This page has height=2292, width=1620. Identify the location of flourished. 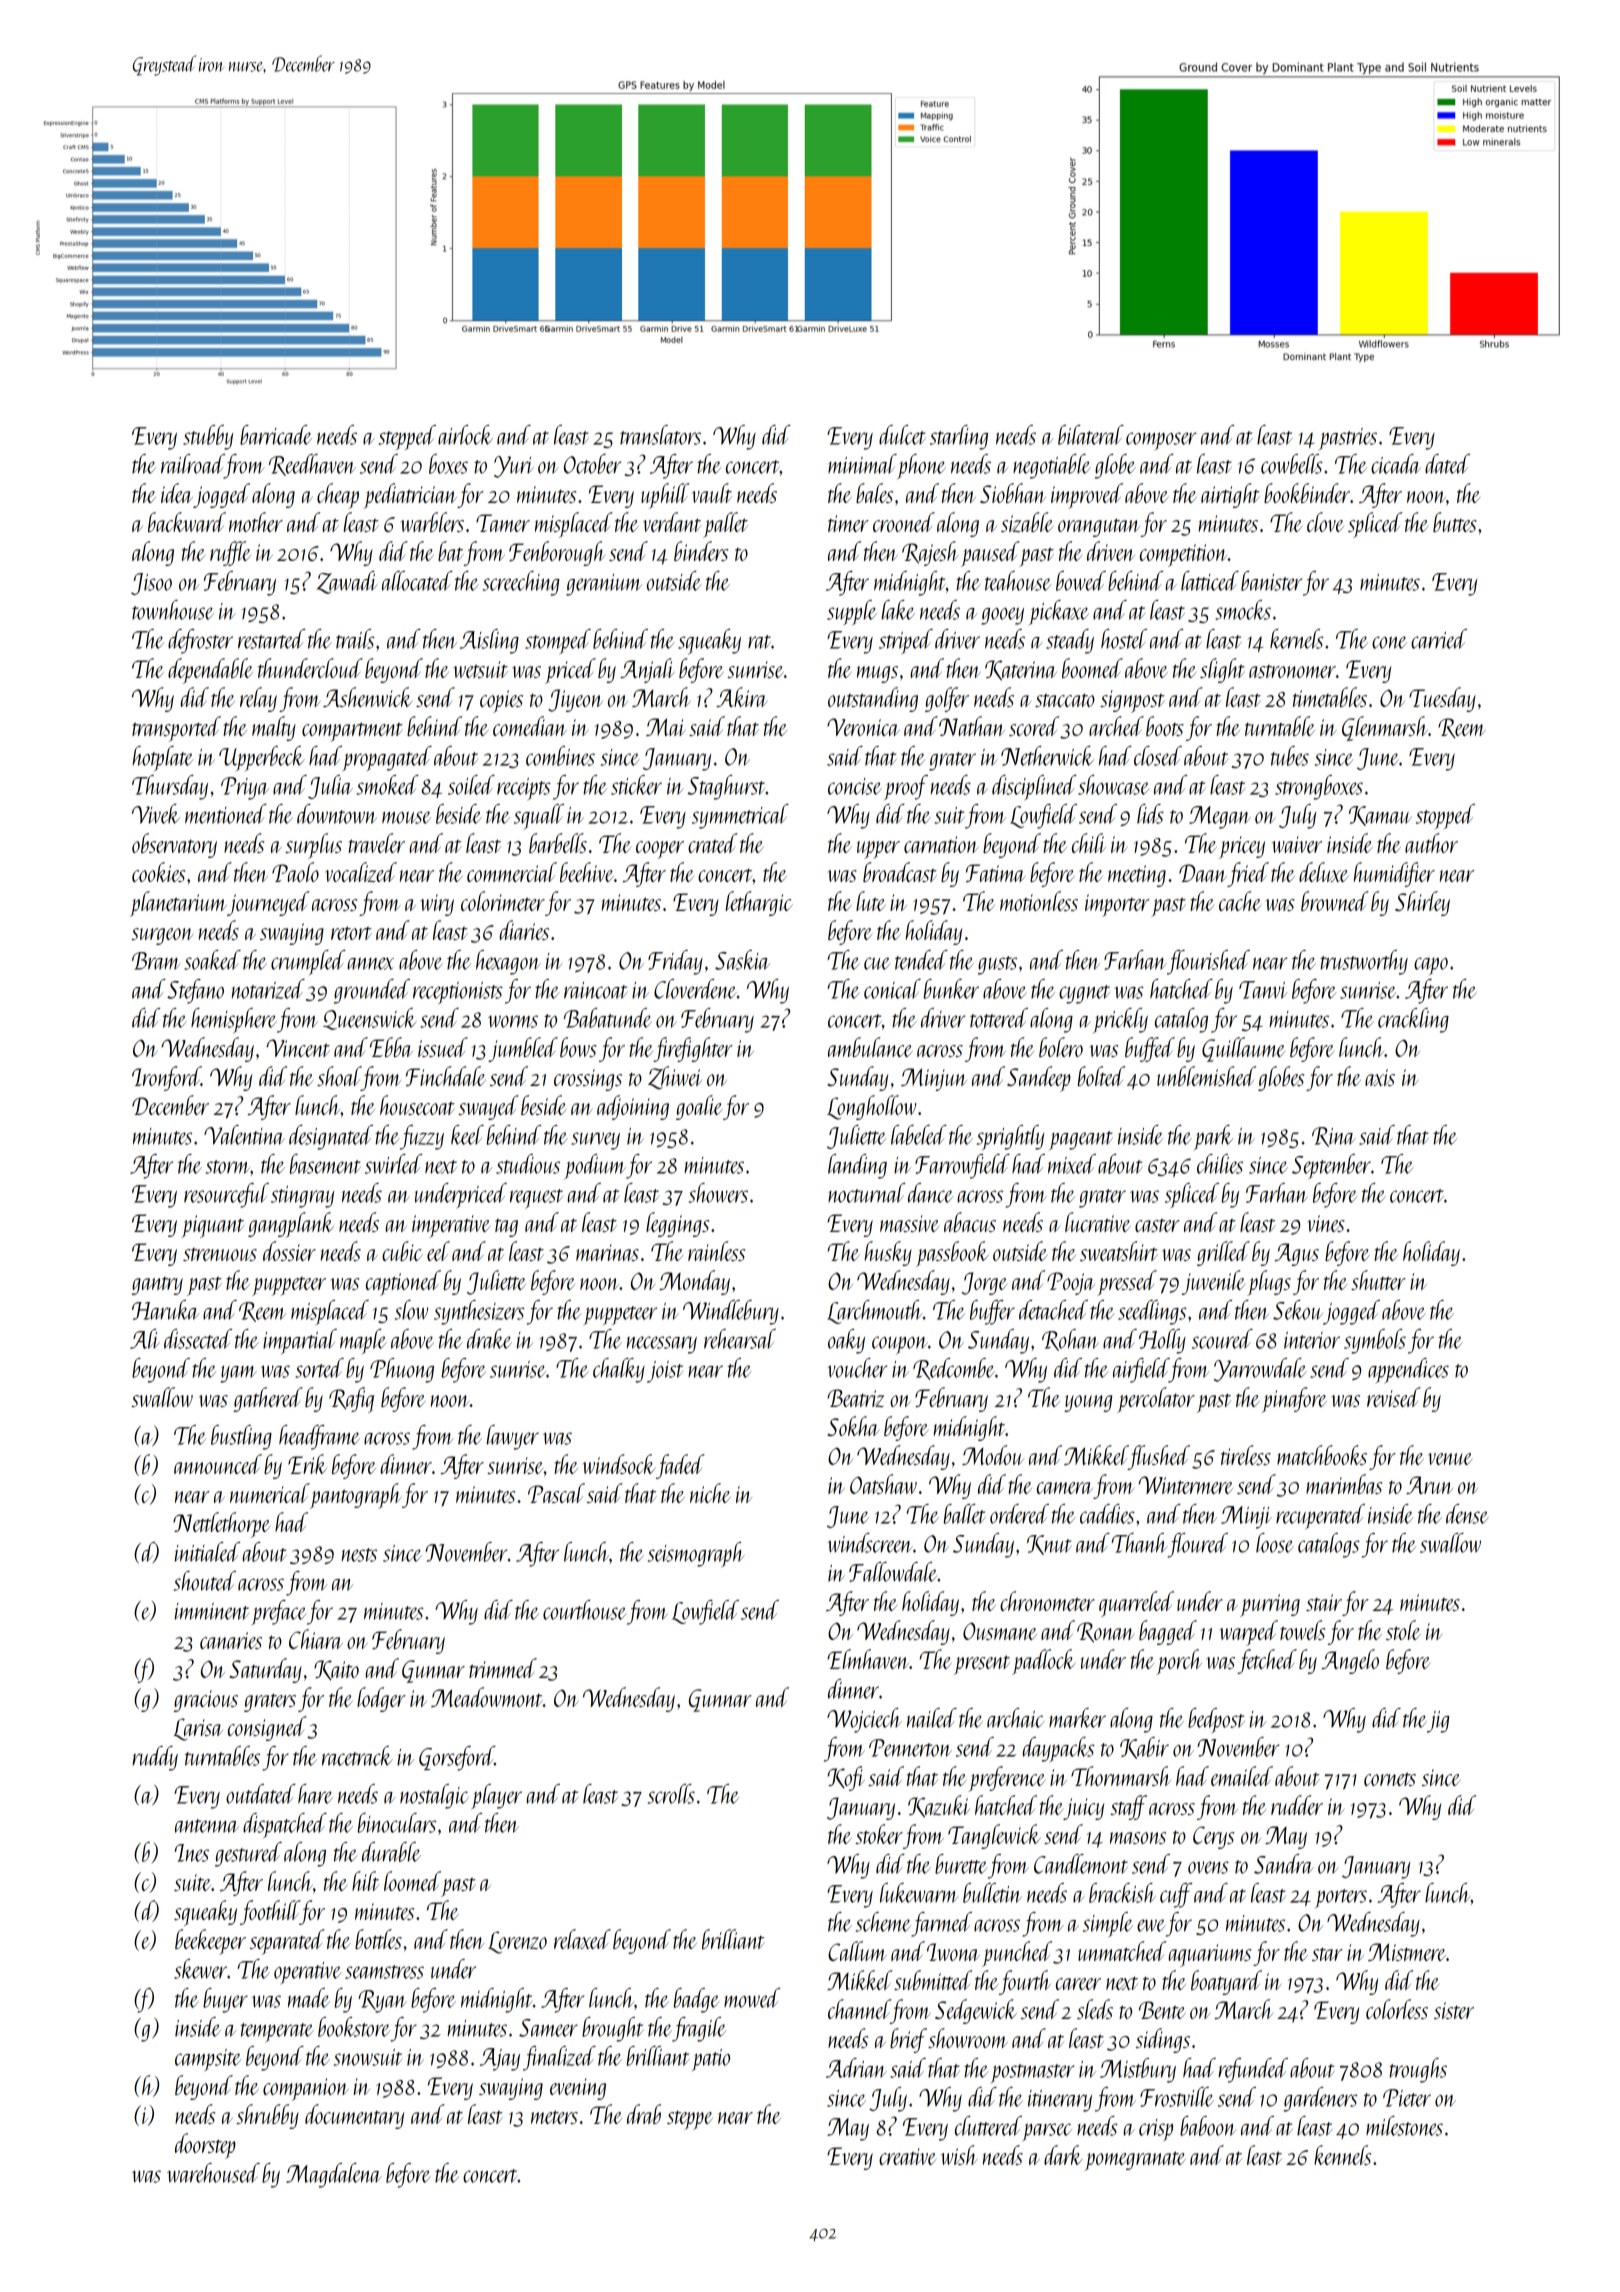
(1208, 962).
